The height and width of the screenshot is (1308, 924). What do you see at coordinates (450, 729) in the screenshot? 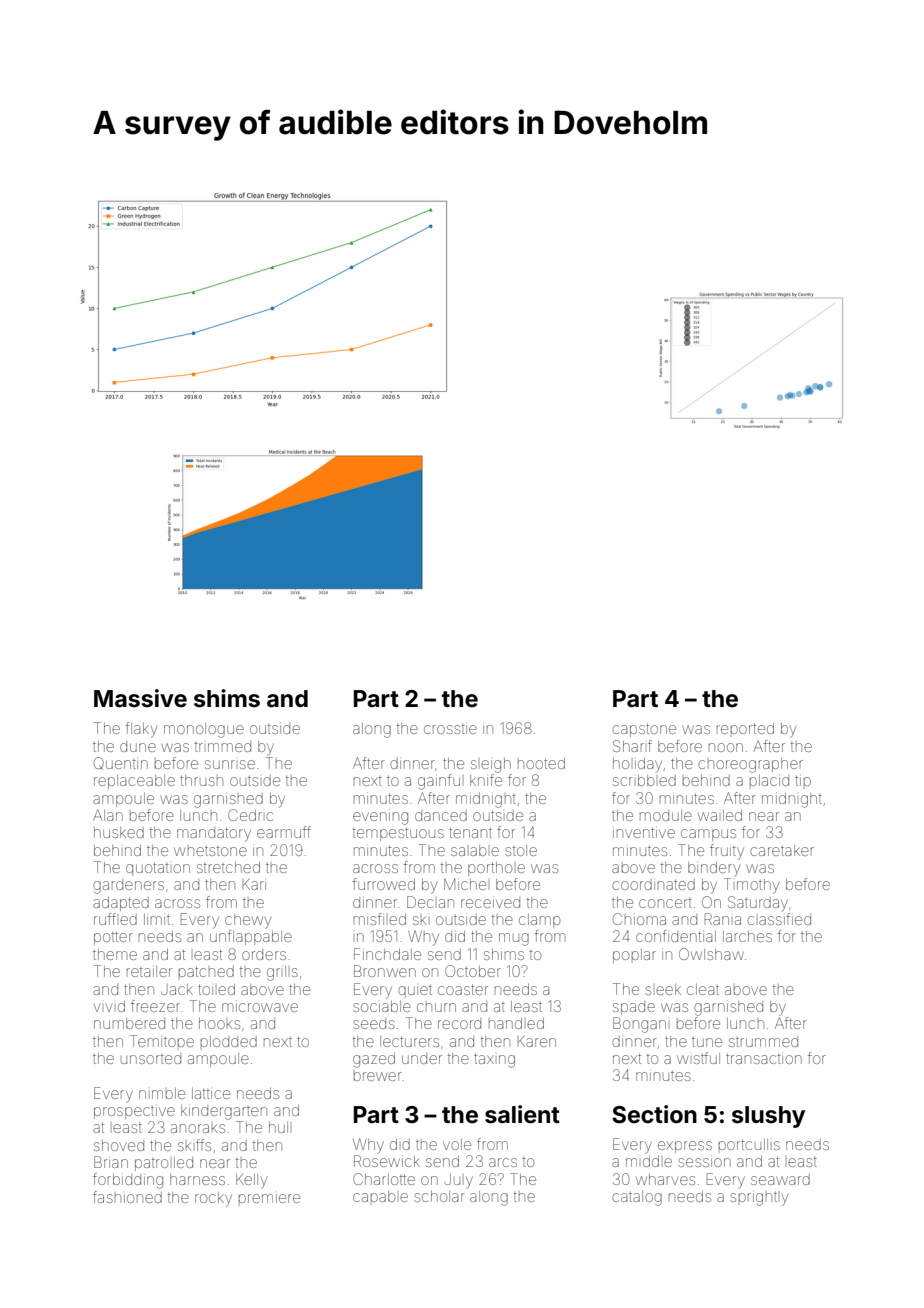
I see `crosstie` at bounding box center [450, 729].
